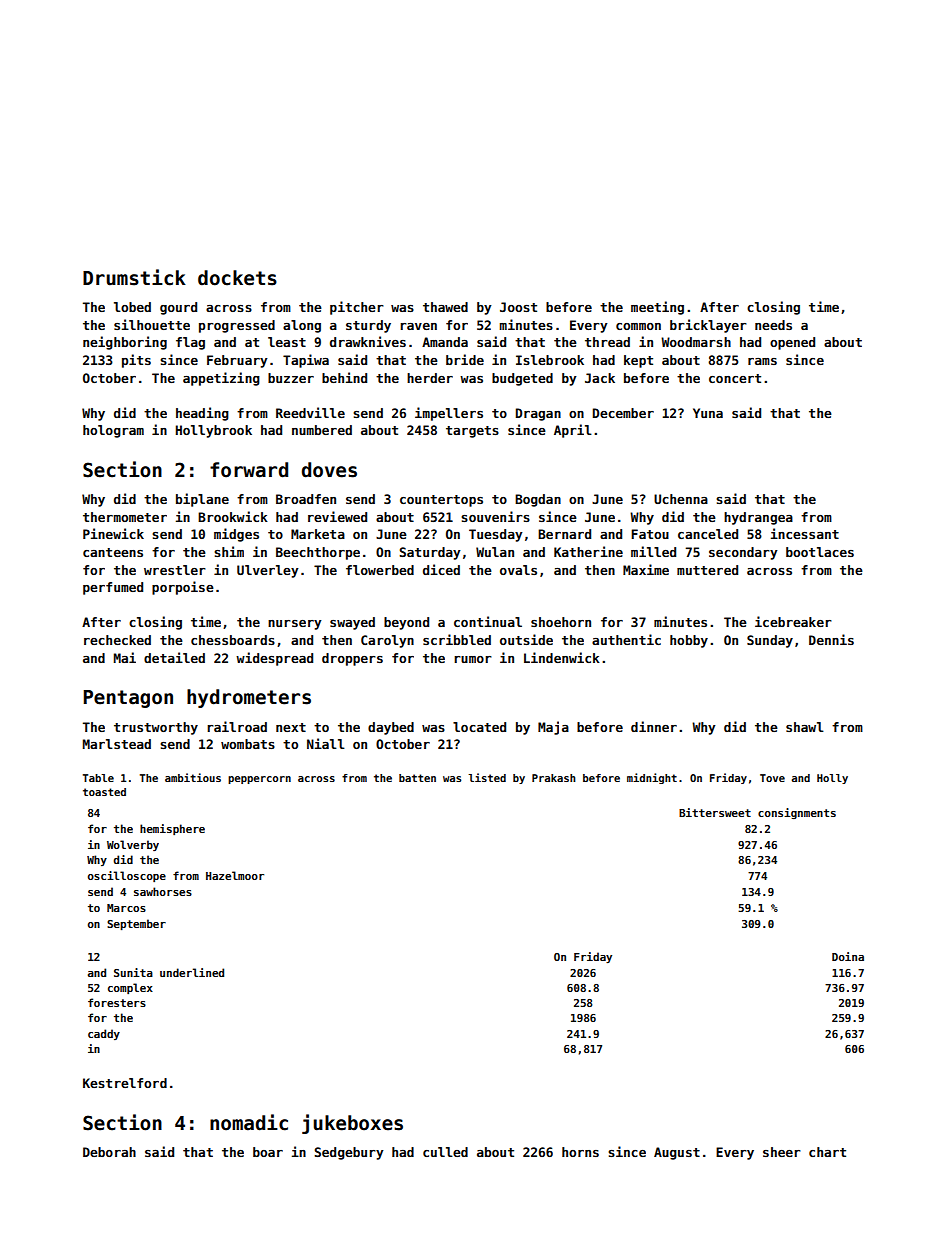 The height and width of the page is (1233, 952). Describe the element at coordinates (715, 812) in the page. I see `Bittersweet` at that location.
